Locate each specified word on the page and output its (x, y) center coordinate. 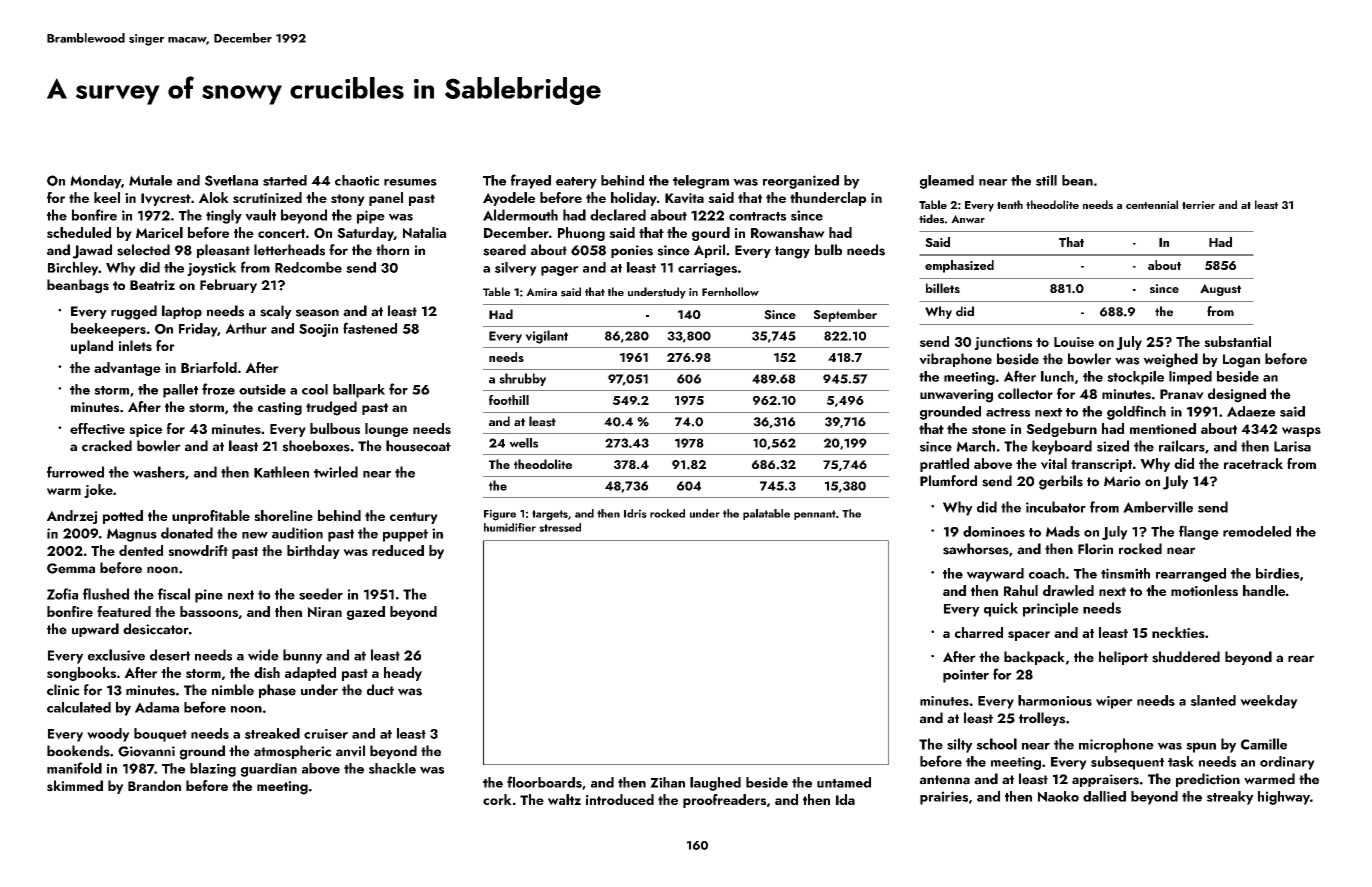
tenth (1010, 204)
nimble (233, 690)
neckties (1178, 632)
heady (403, 674)
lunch (1057, 376)
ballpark (359, 391)
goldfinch (1136, 412)
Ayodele (509, 199)
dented (141, 550)
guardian (269, 770)
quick (1001, 609)
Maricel (159, 232)
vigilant (546, 337)
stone (989, 429)
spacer (1029, 636)
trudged (331, 408)
